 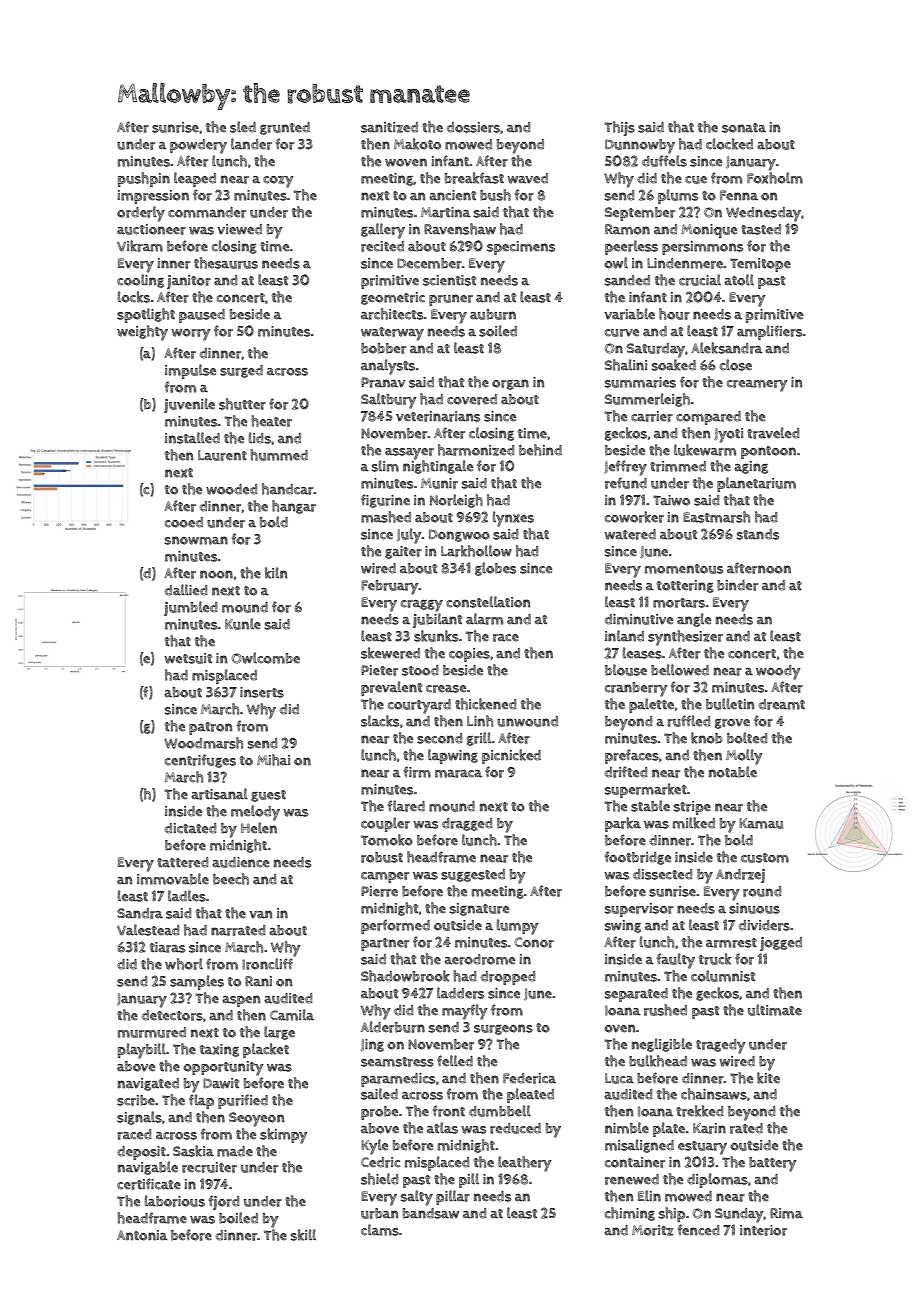 What do you see at coordinates (760, 265) in the screenshot?
I see `Temitope` at bounding box center [760, 265].
